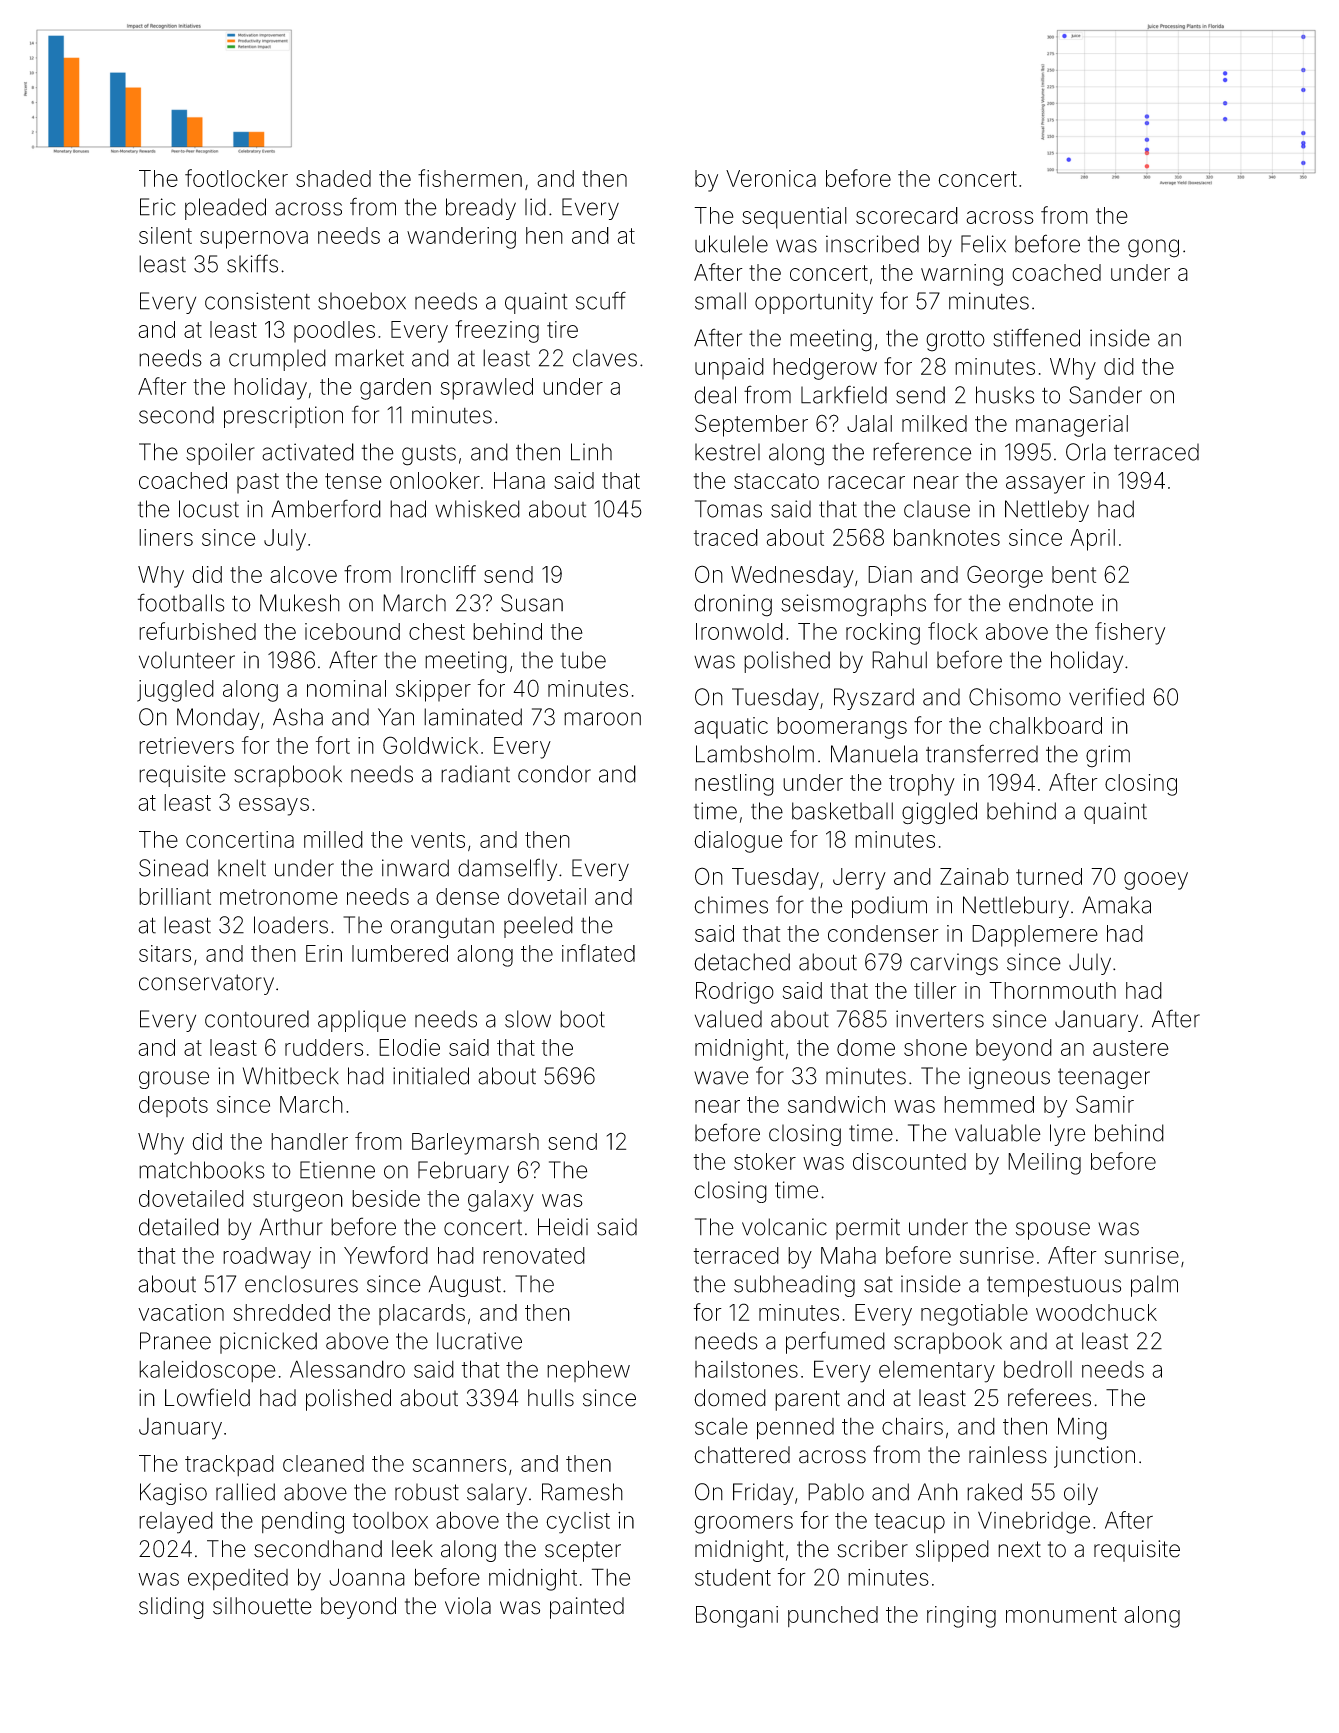 The image size is (1339, 1733). I want to click on scorecard, so click(907, 215).
